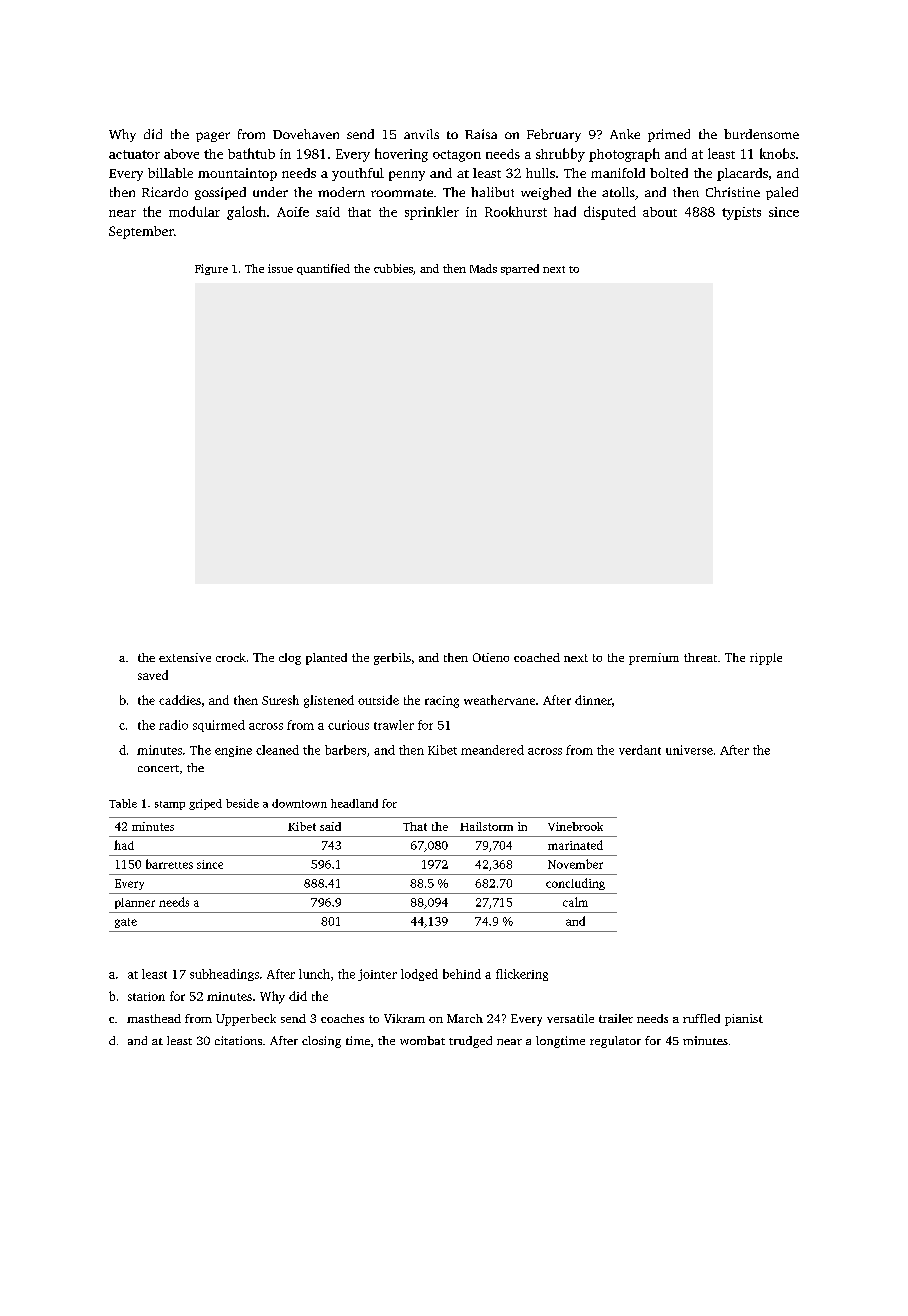 This page has width=908, height=1316. What do you see at coordinates (169, 864) in the page?
I see `barrettes` at bounding box center [169, 864].
